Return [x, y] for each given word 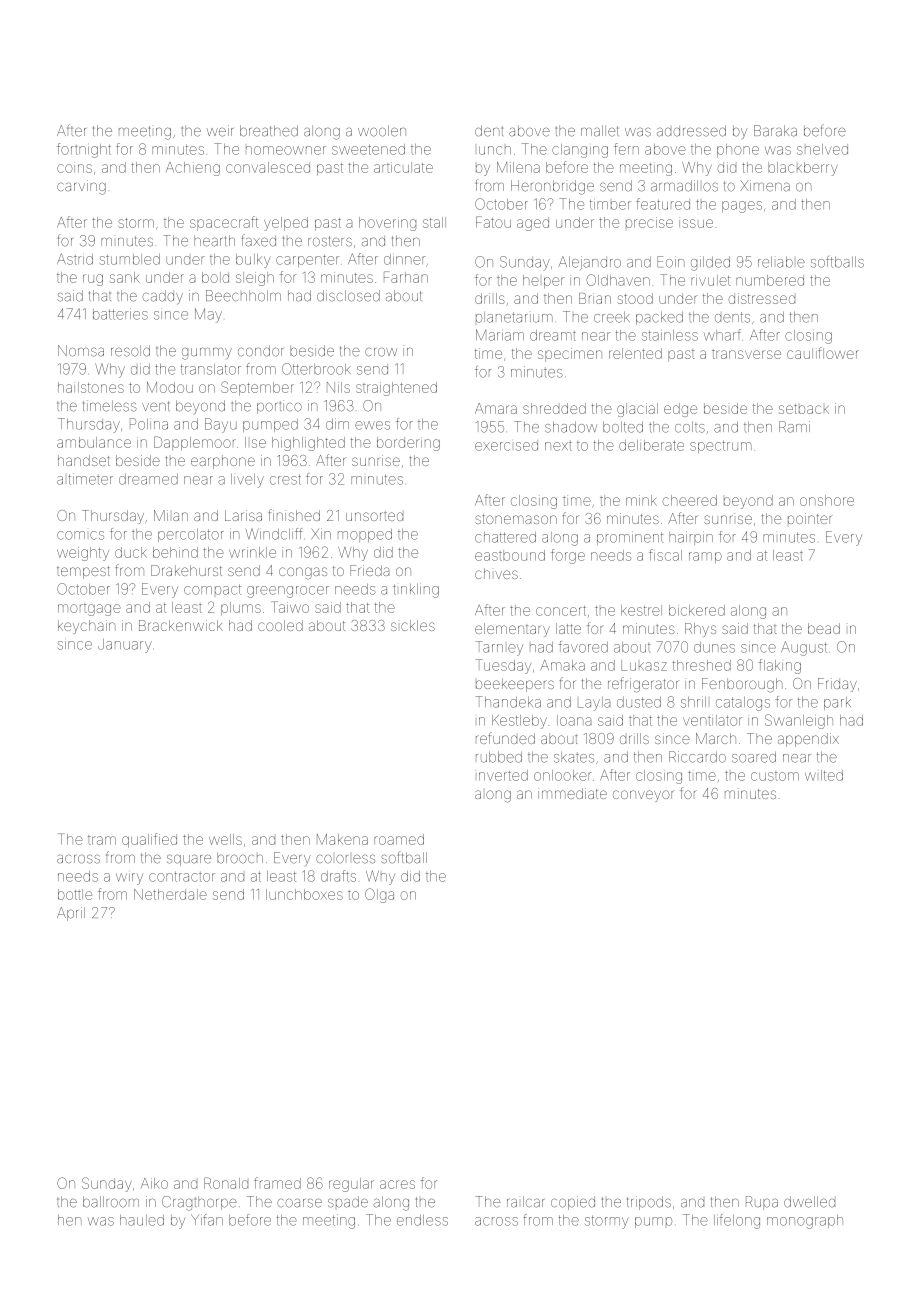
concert [561, 611]
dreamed [148, 479]
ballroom [111, 1202]
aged [533, 224]
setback [804, 409]
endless [422, 1220]
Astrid [75, 259]
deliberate [651, 445]
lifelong [737, 1221]
